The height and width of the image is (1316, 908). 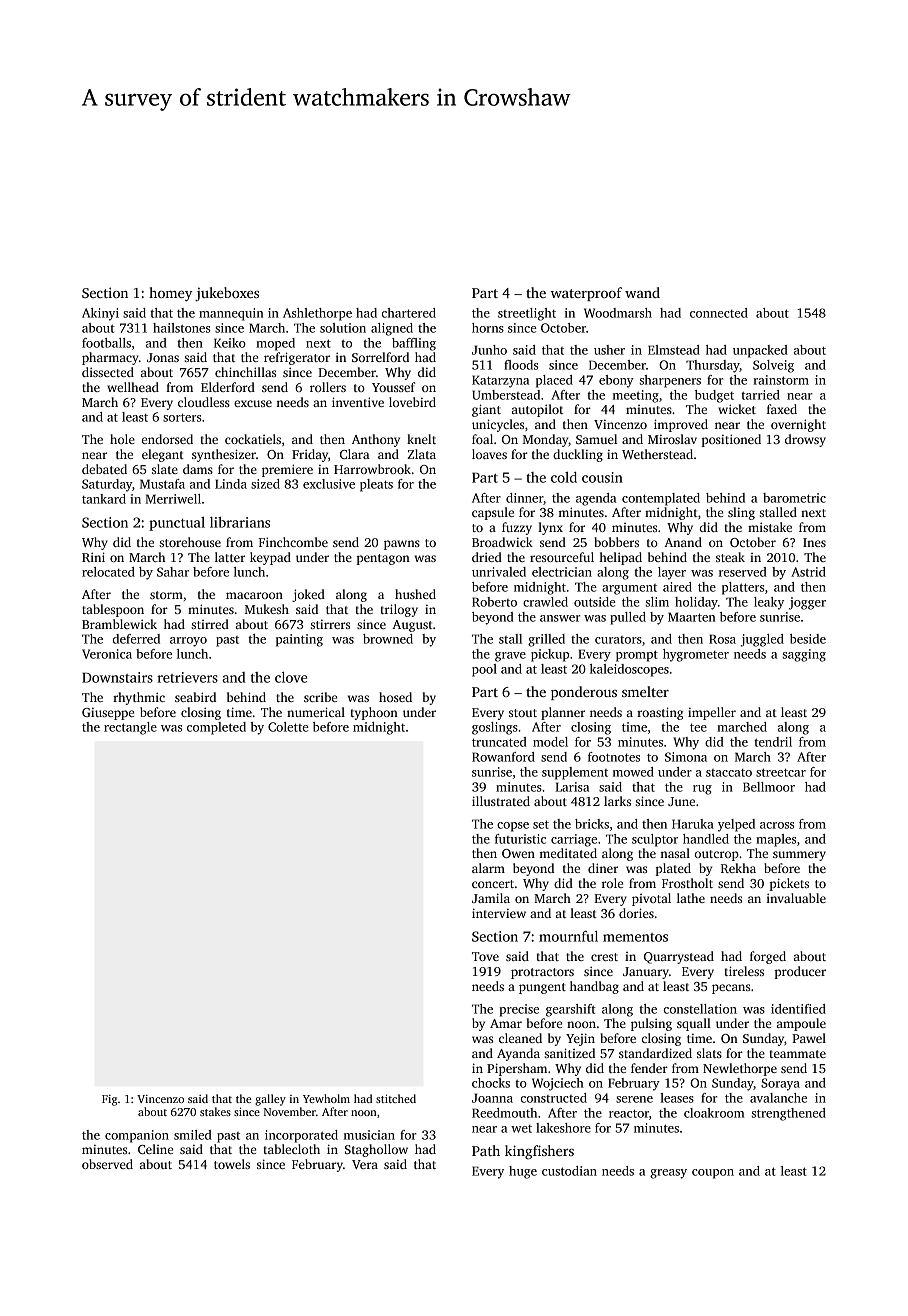 I want to click on mowed, so click(x=633, y=772).
